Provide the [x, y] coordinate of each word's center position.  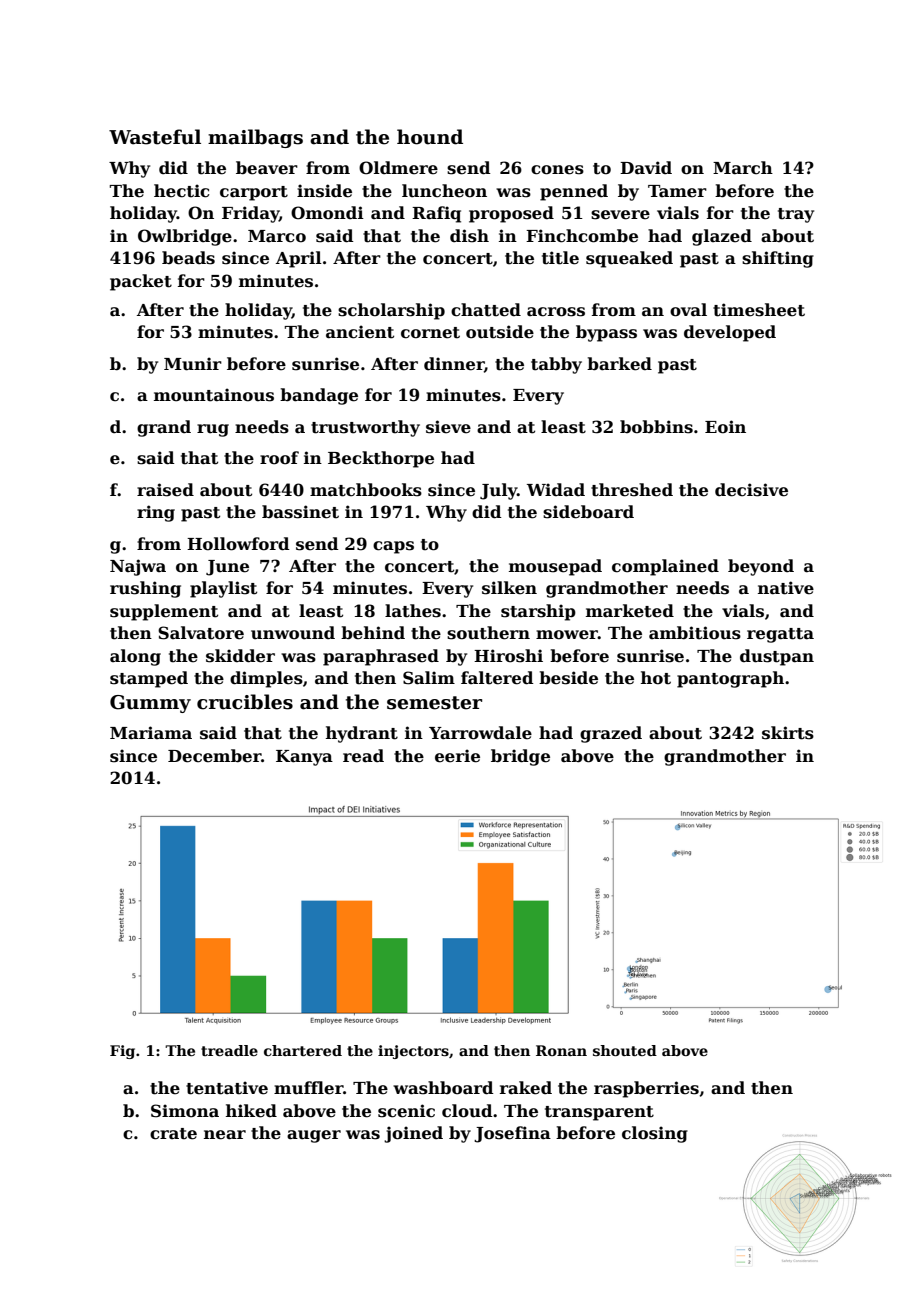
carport [254, 193]
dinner [454, 364]
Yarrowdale [480, 733]
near [225, 1135]
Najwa [138, 567]
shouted [625, 1050]
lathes [413, 611]
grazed [611, 734]
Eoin [725, 427]
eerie [457, 756]
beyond [761, 567]
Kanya [304, 758]
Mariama [151, 733]
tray [796, 215]
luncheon [444, 191]
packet [141, 282]
